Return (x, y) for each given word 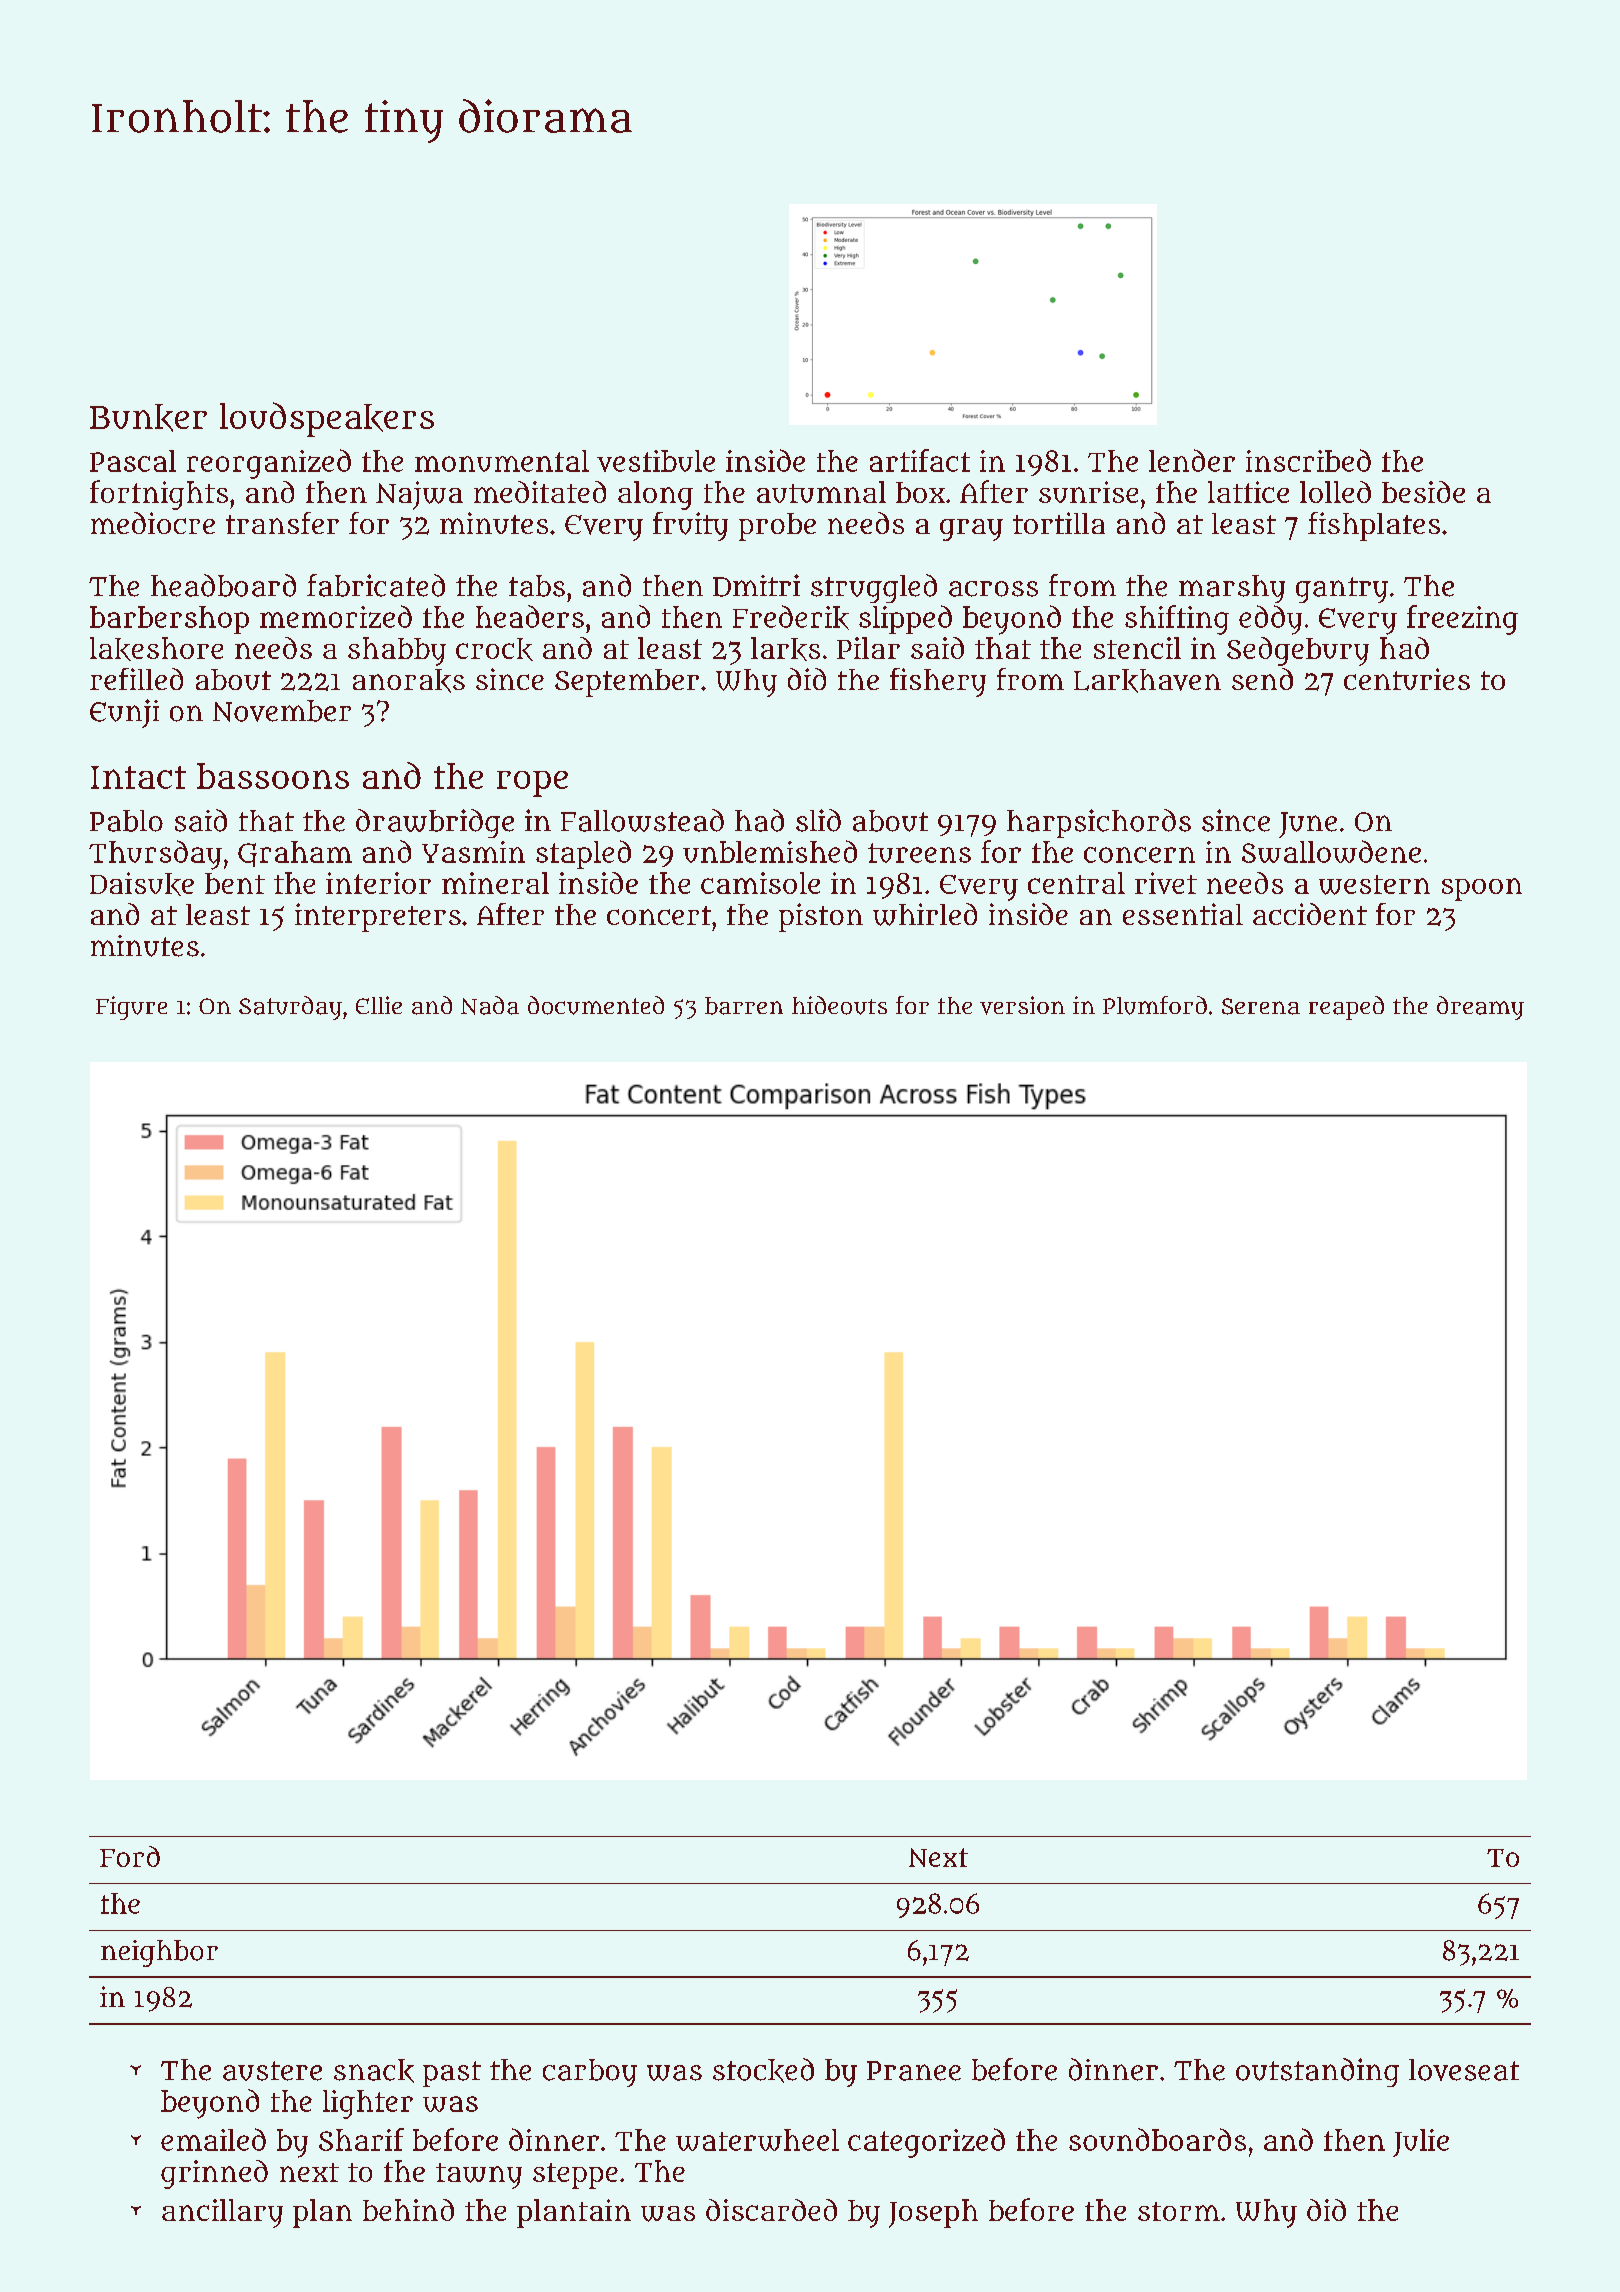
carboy (590, 2073)
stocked (763, 2070)
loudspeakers (327, 419)
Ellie (379, 1005)
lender (1192, 460)
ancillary (222, 2213)
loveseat (1464, 2070)
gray (971, 530)
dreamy (1480, 1008)
